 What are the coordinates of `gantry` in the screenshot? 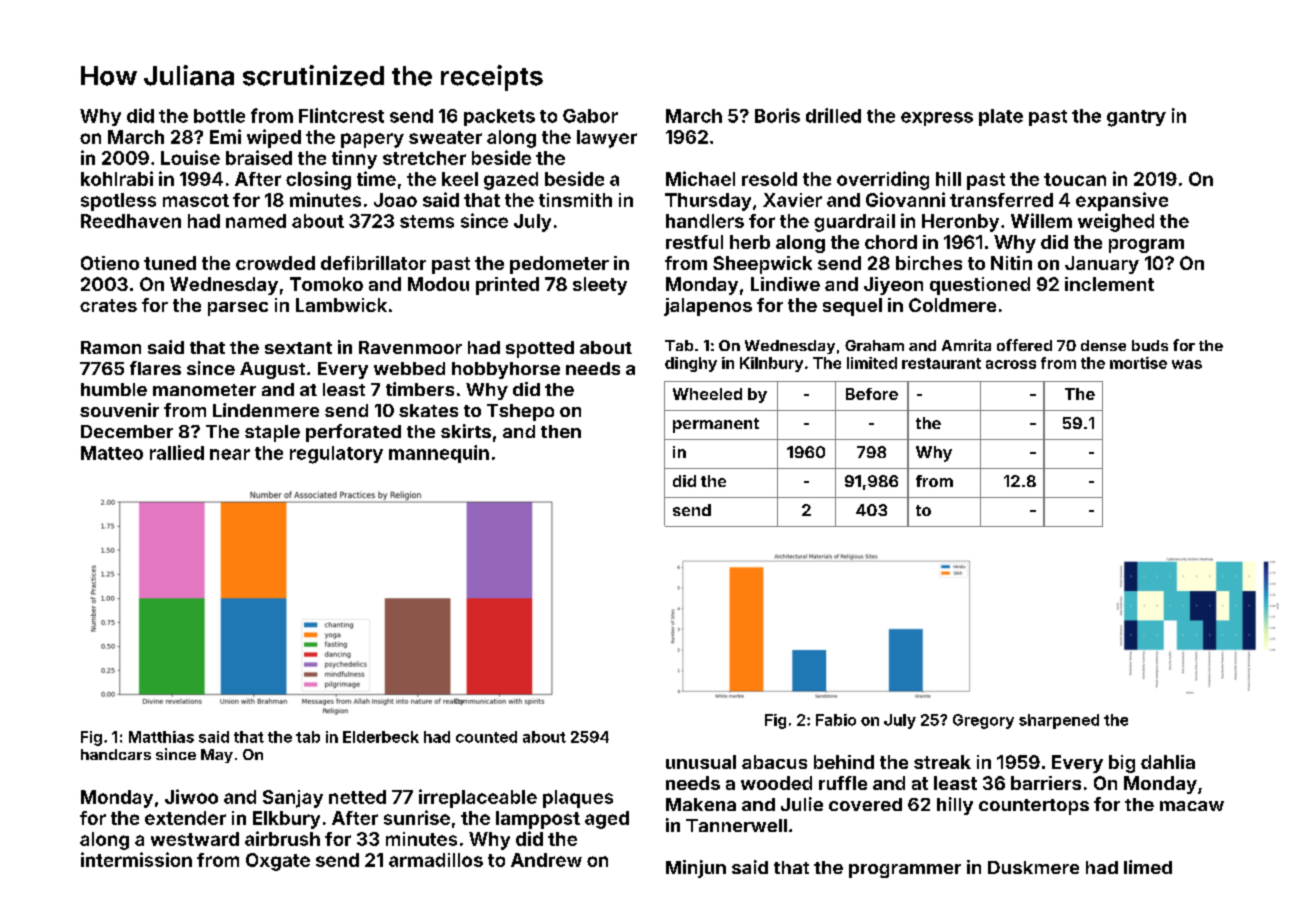 It's located at (1136, 118).
